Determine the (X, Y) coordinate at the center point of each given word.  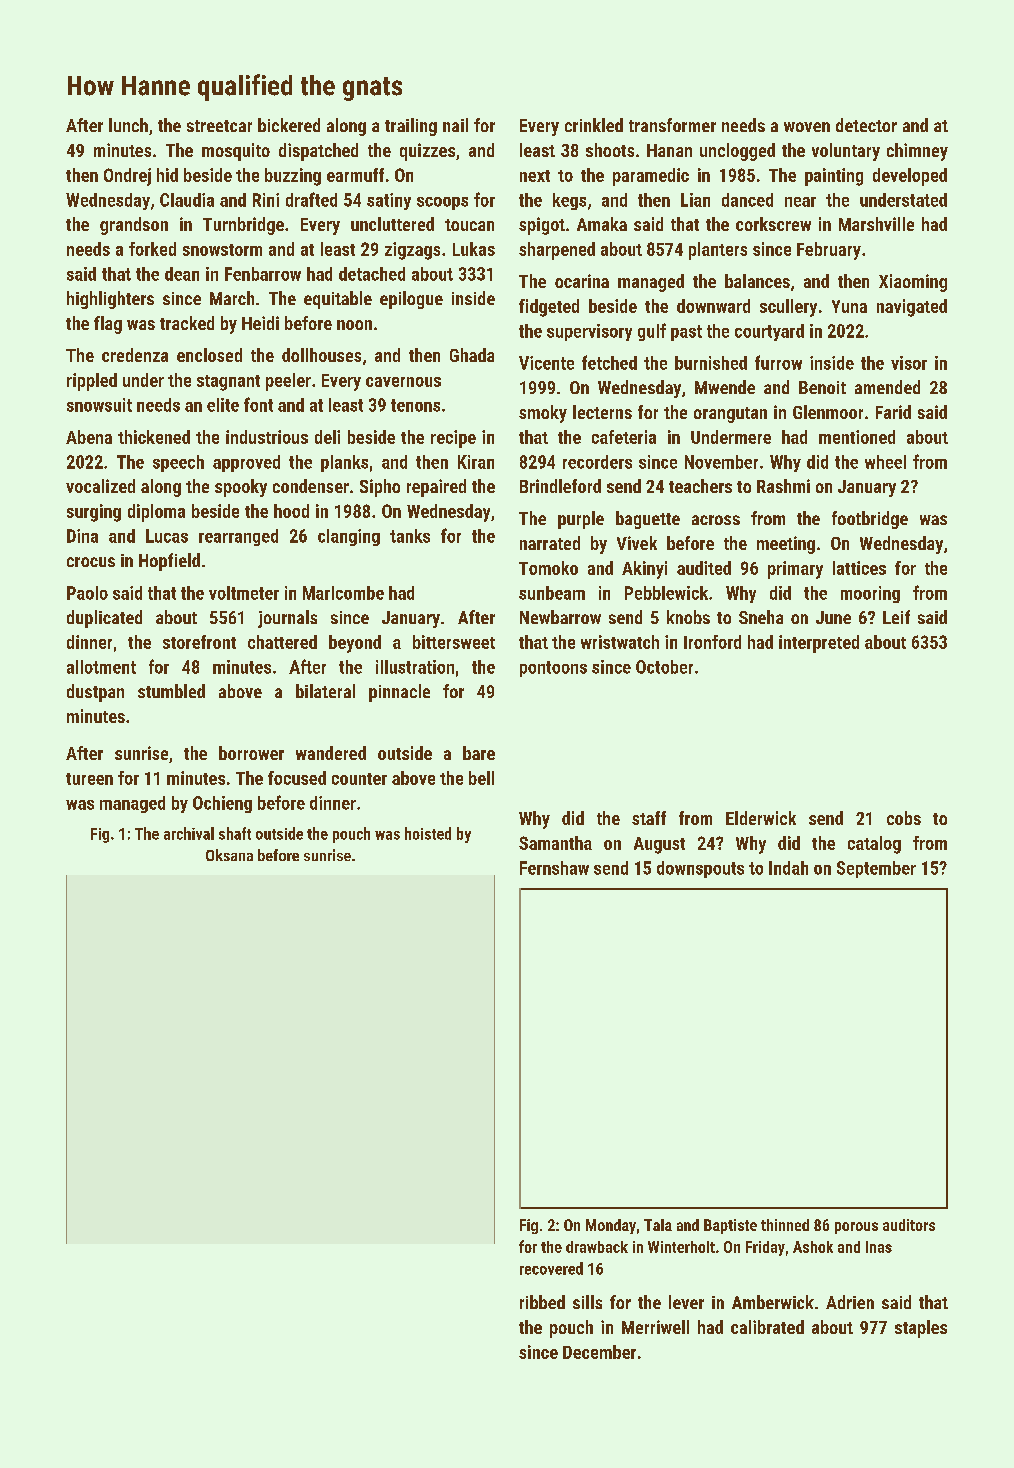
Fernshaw (554, 868)
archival (189, 833)
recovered (551, 1268)
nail (455, 125)
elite (223, 405)
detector (866, 125)
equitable (338, 300)
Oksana (229, 855)
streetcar (219, 126)
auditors (909, 1225)
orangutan (730, 415)
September (876, 869)
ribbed (542, 1302)
